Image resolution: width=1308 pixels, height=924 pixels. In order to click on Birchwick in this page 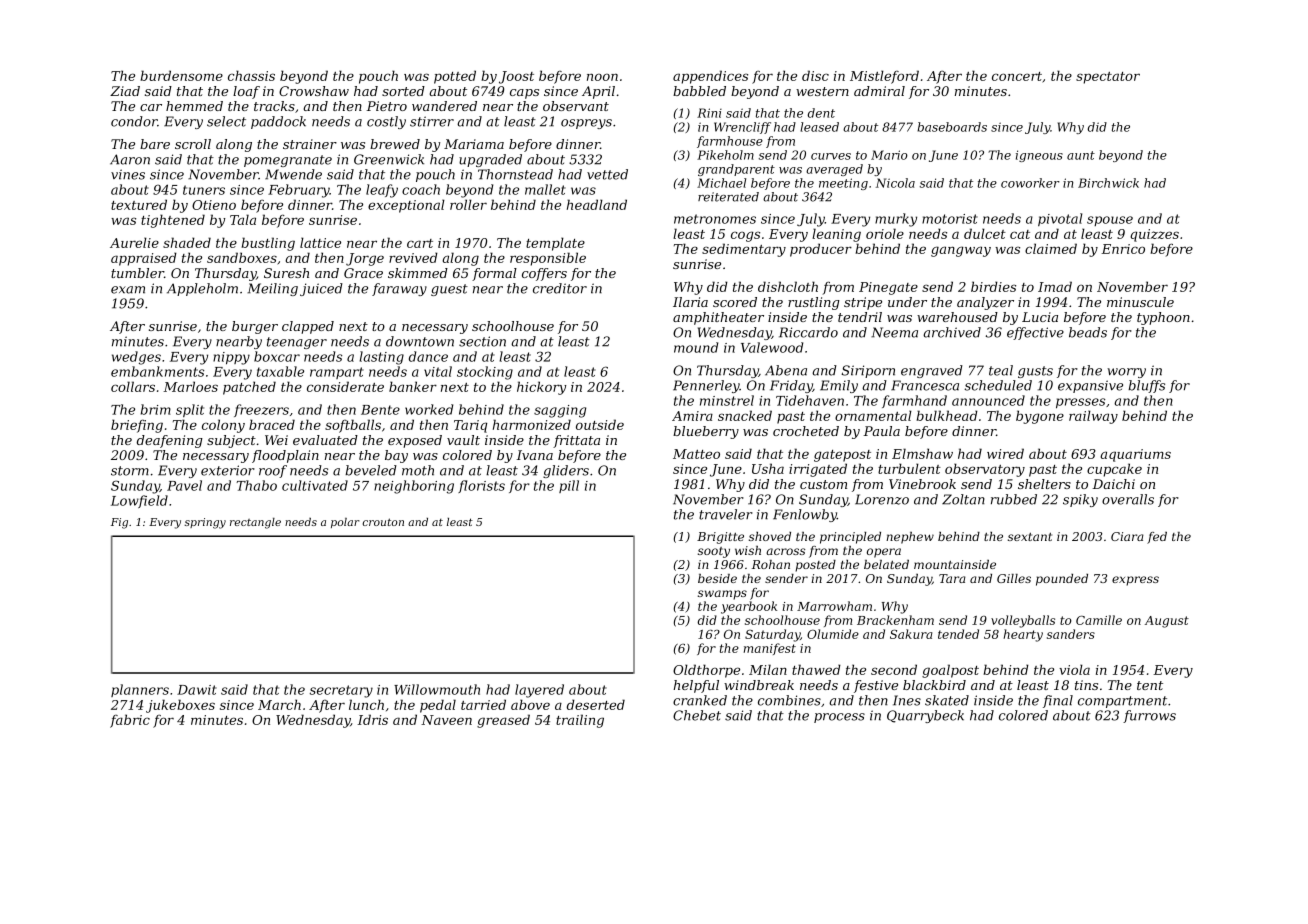, I will do `click(1108, 183)`.
